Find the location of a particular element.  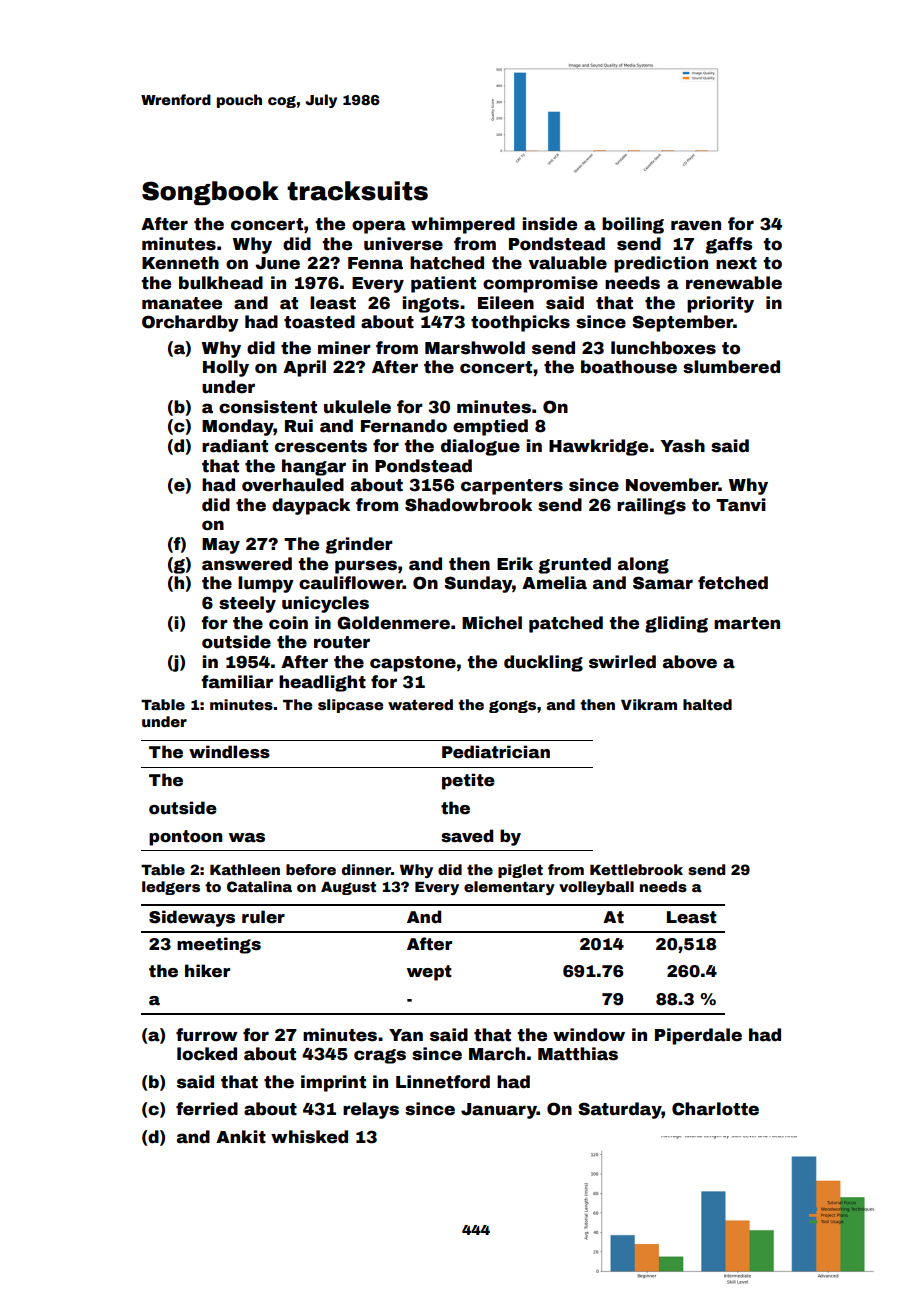

Fenna is located at coordinates (375, 263).
